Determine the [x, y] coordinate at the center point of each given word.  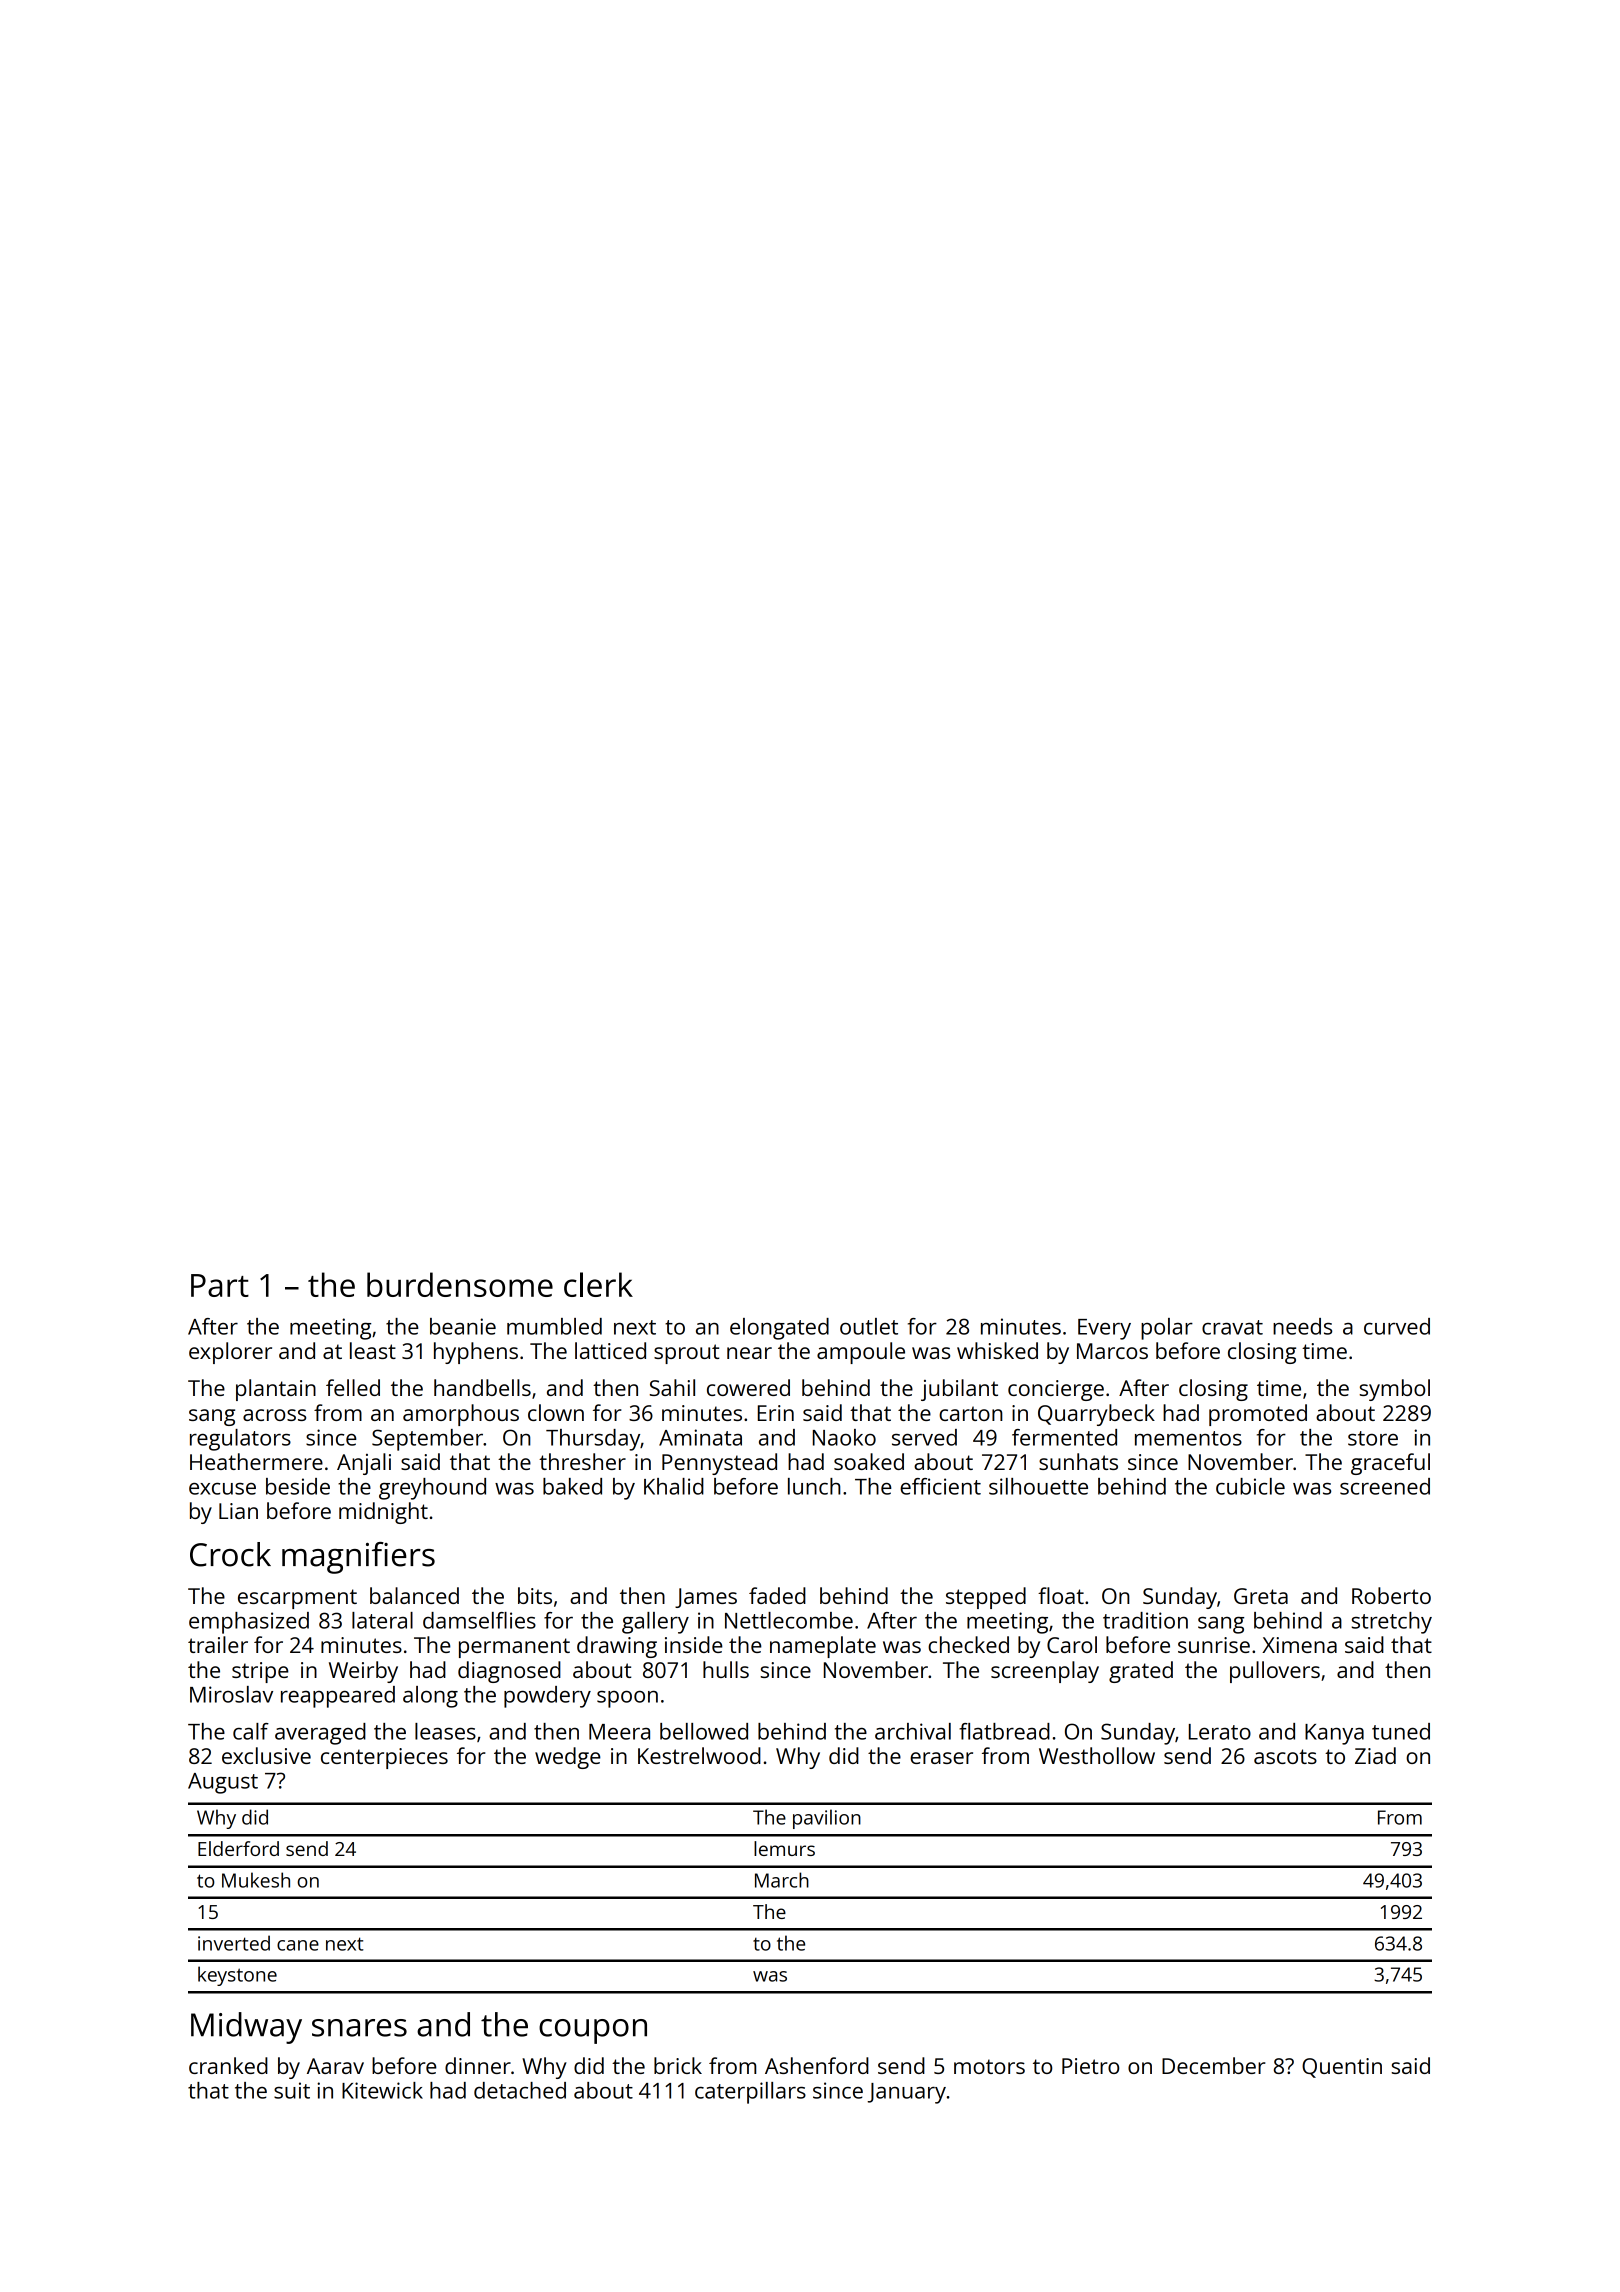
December [1214, 2065]
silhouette [1038, 1486]
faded [777, 1595]
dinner [478, 2065]
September [427, 1440]
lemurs [784, 1848]
